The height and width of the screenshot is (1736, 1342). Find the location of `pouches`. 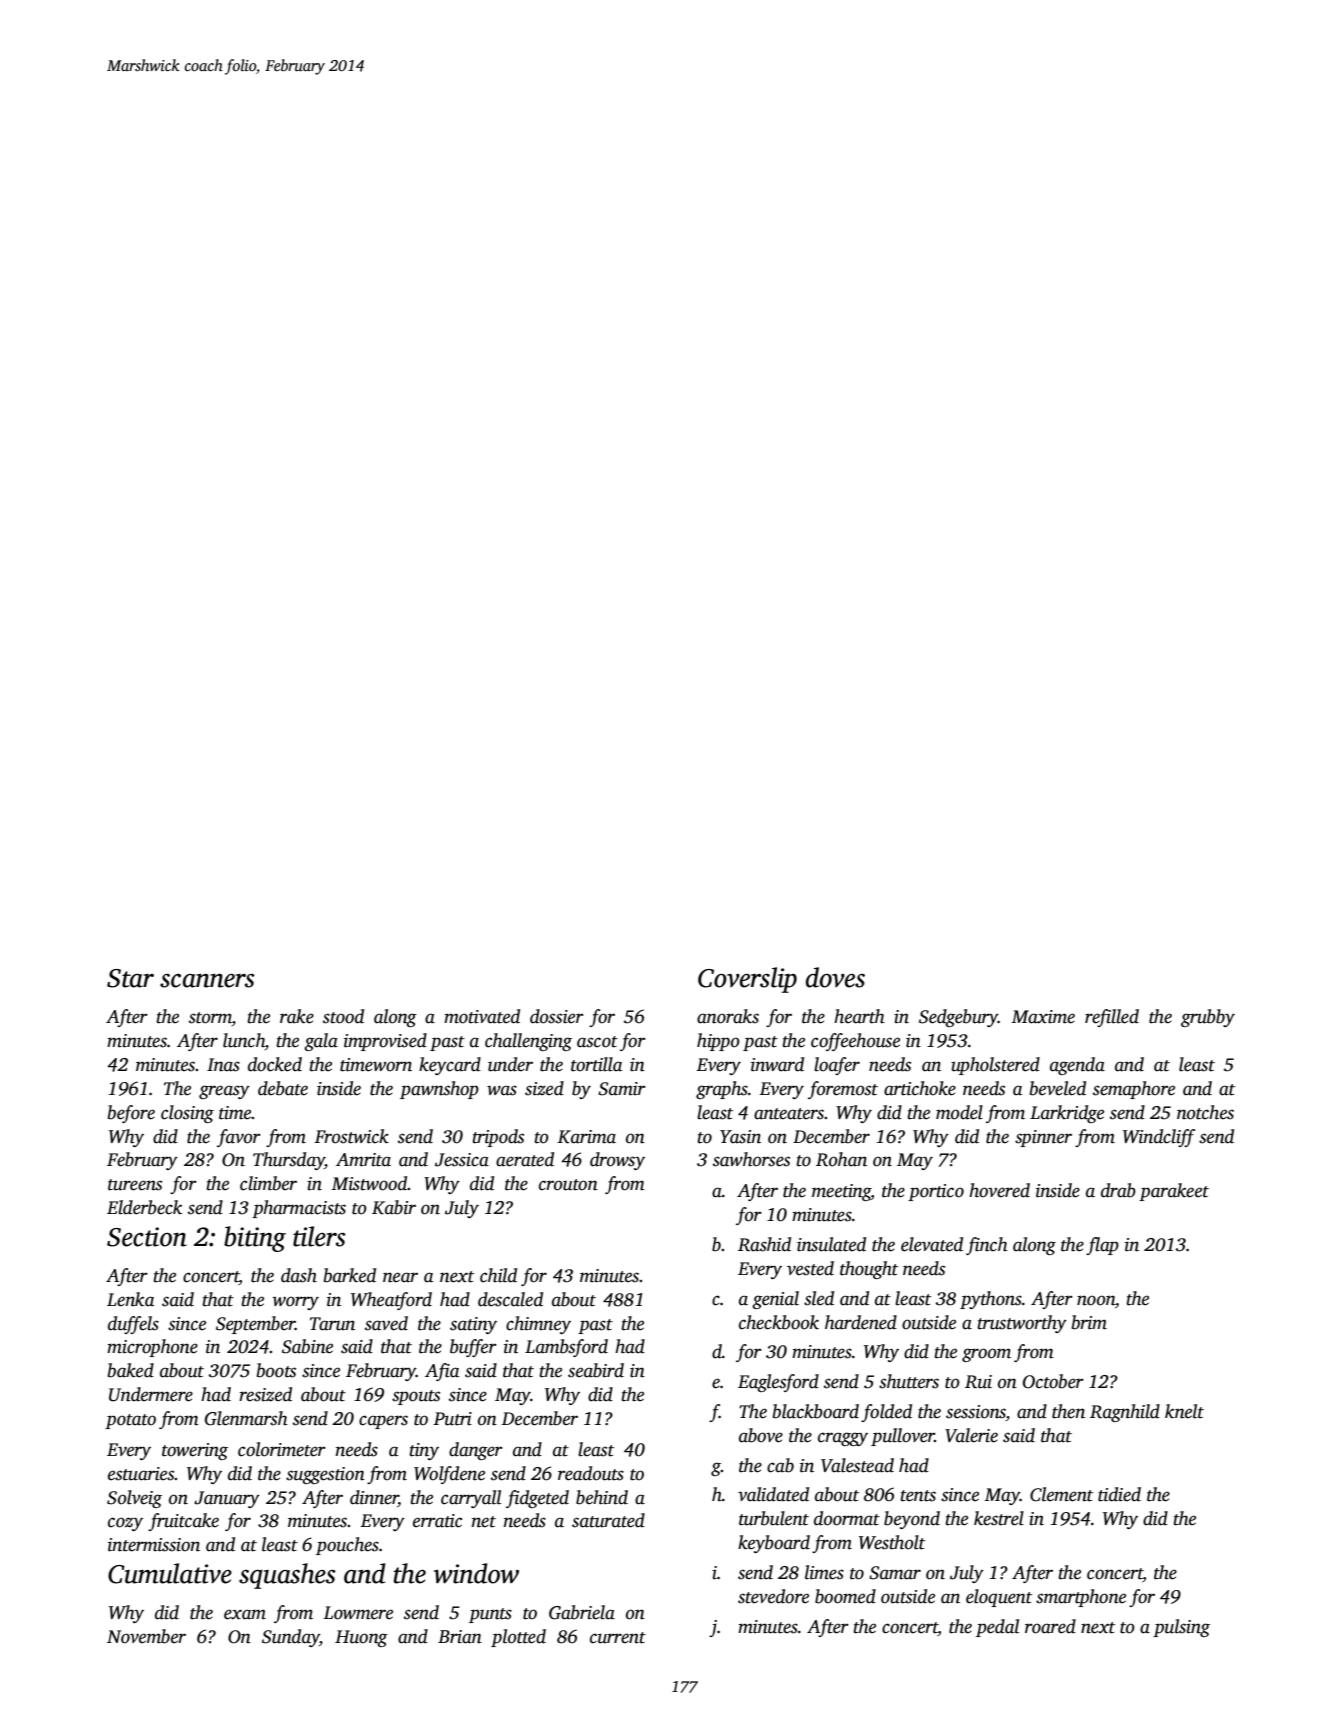

pouches is located at coordinates (347, 1546).
